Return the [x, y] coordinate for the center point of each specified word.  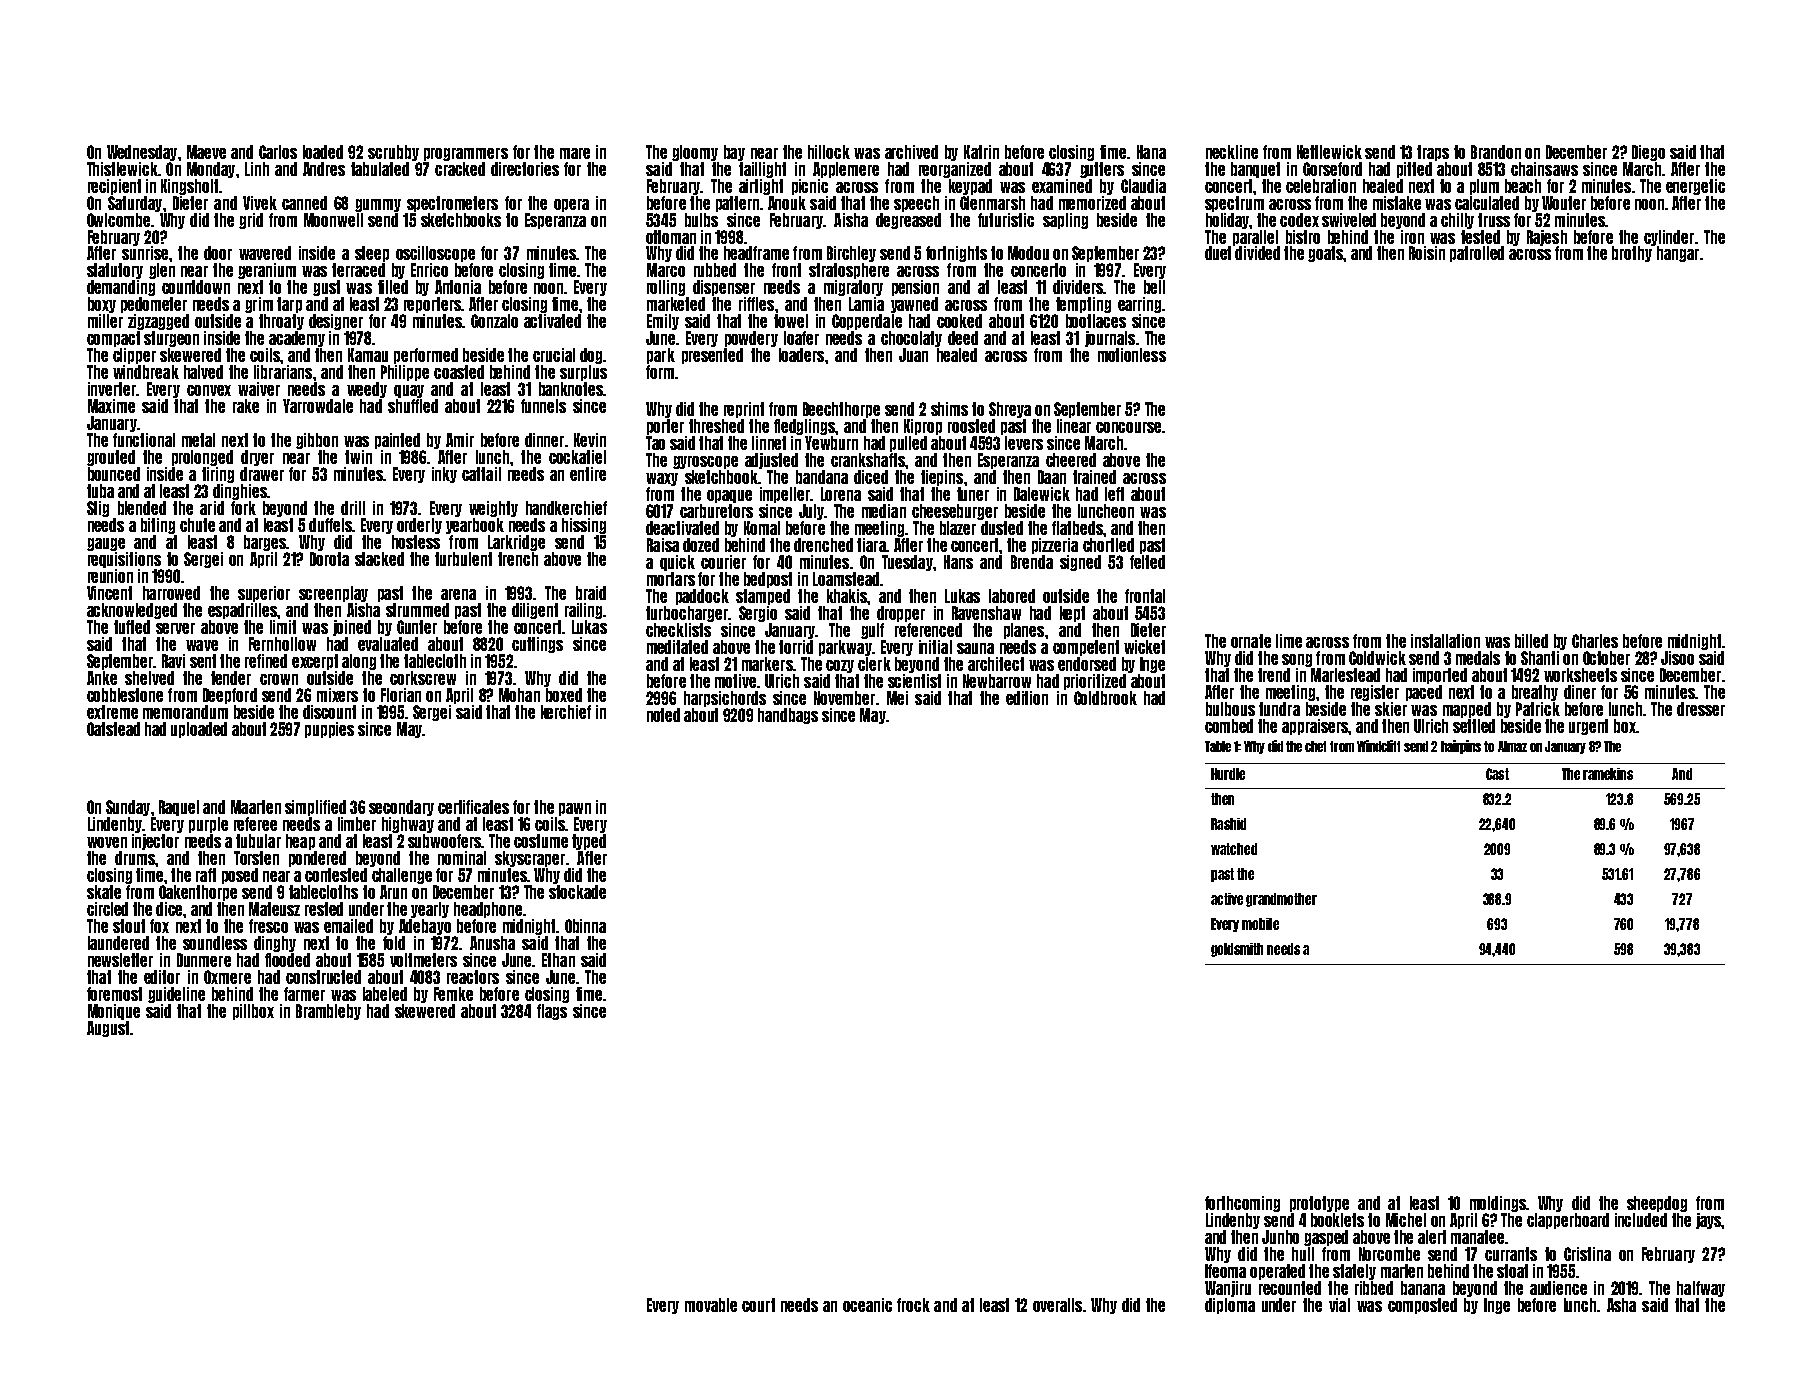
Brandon [1496, 152]
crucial [554, 355]
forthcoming [1242, 1204]
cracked [460, 169]
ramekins [1608, 774]
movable [711, 1305]
